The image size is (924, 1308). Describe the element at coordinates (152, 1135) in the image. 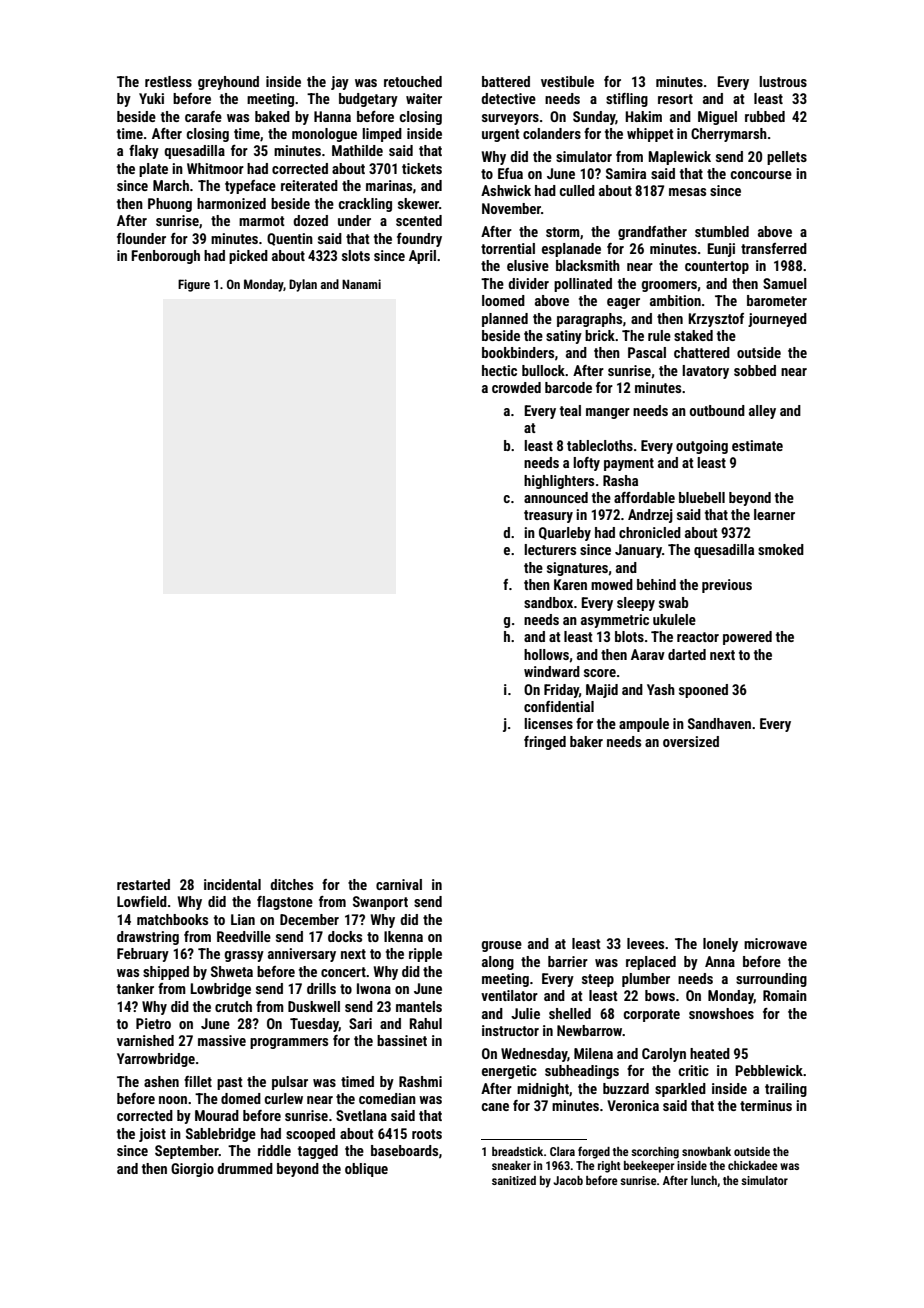

I see `joist` at that location.
